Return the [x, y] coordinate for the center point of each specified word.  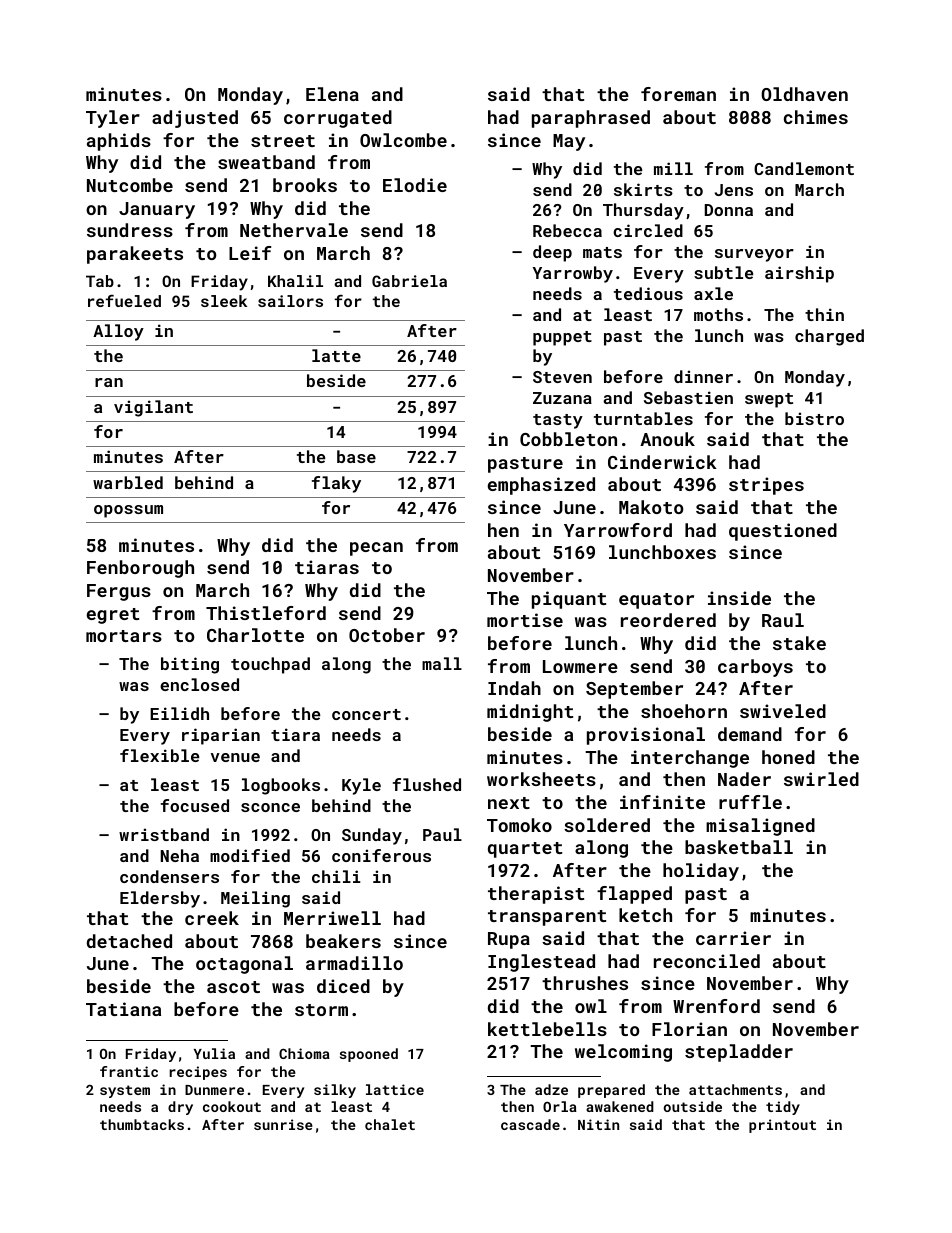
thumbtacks [142, 1124]
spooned [369, 1055]
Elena [332, 94]
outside [693, 1106]
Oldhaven [804, 94]
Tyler [113, 119]
